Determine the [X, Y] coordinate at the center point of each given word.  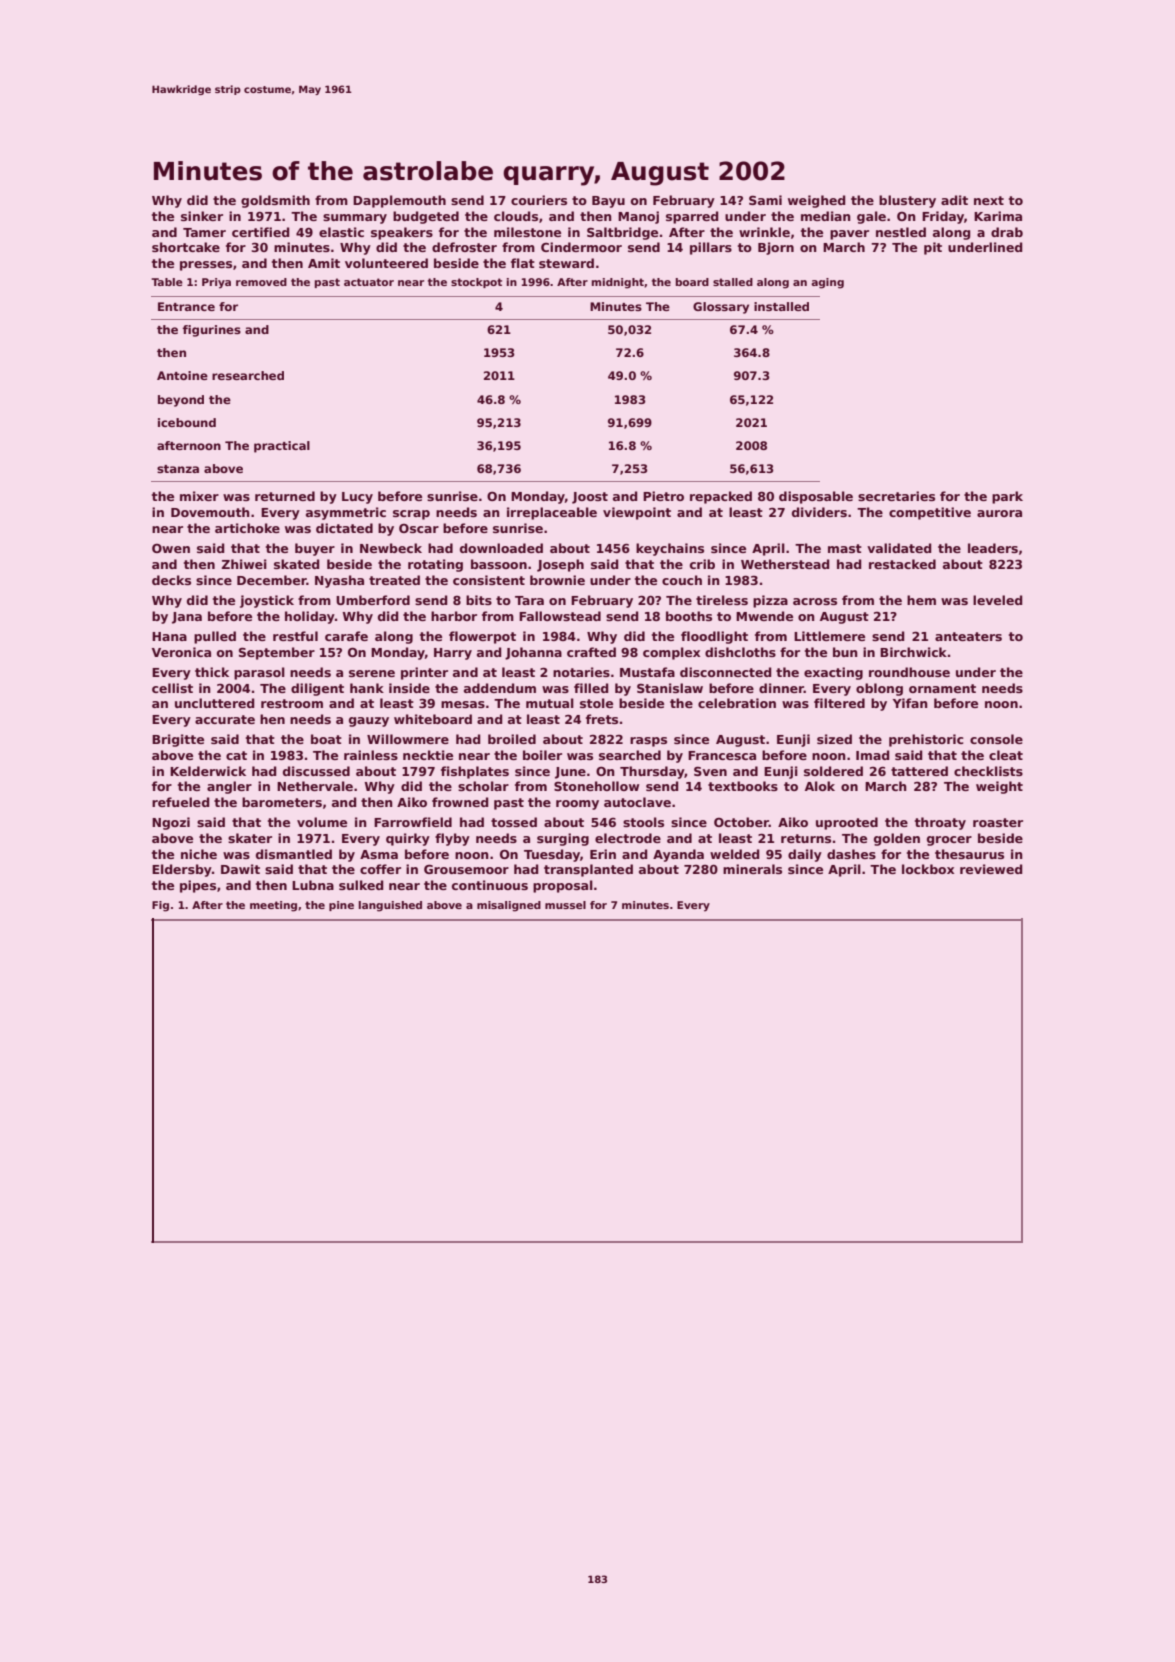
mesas [463, 704]
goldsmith [275, 201]
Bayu [608, 202]
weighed [816, 201]
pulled [215, 637]
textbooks [743, 786]
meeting [273, 906]
